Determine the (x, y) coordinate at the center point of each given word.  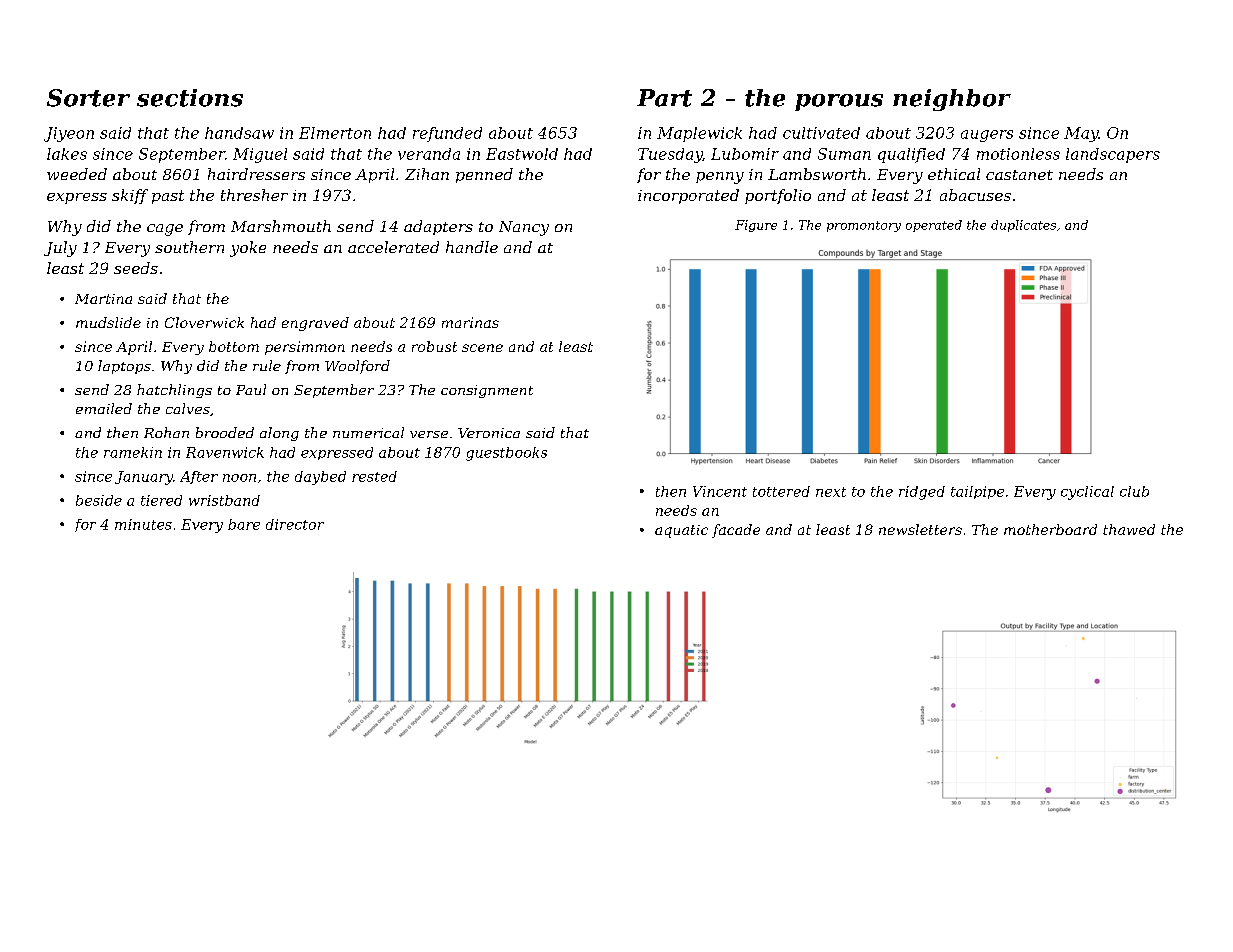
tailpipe (977, 492)
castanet (1019, 175)
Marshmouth (281, 226)
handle (472, 247)
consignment (487, 391)
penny (720, 178)
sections (190, 98)
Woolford (357, 367)
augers (987, 136)
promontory (864, 226)
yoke (248, 249)
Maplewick (699, 134)
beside (99, 500)
